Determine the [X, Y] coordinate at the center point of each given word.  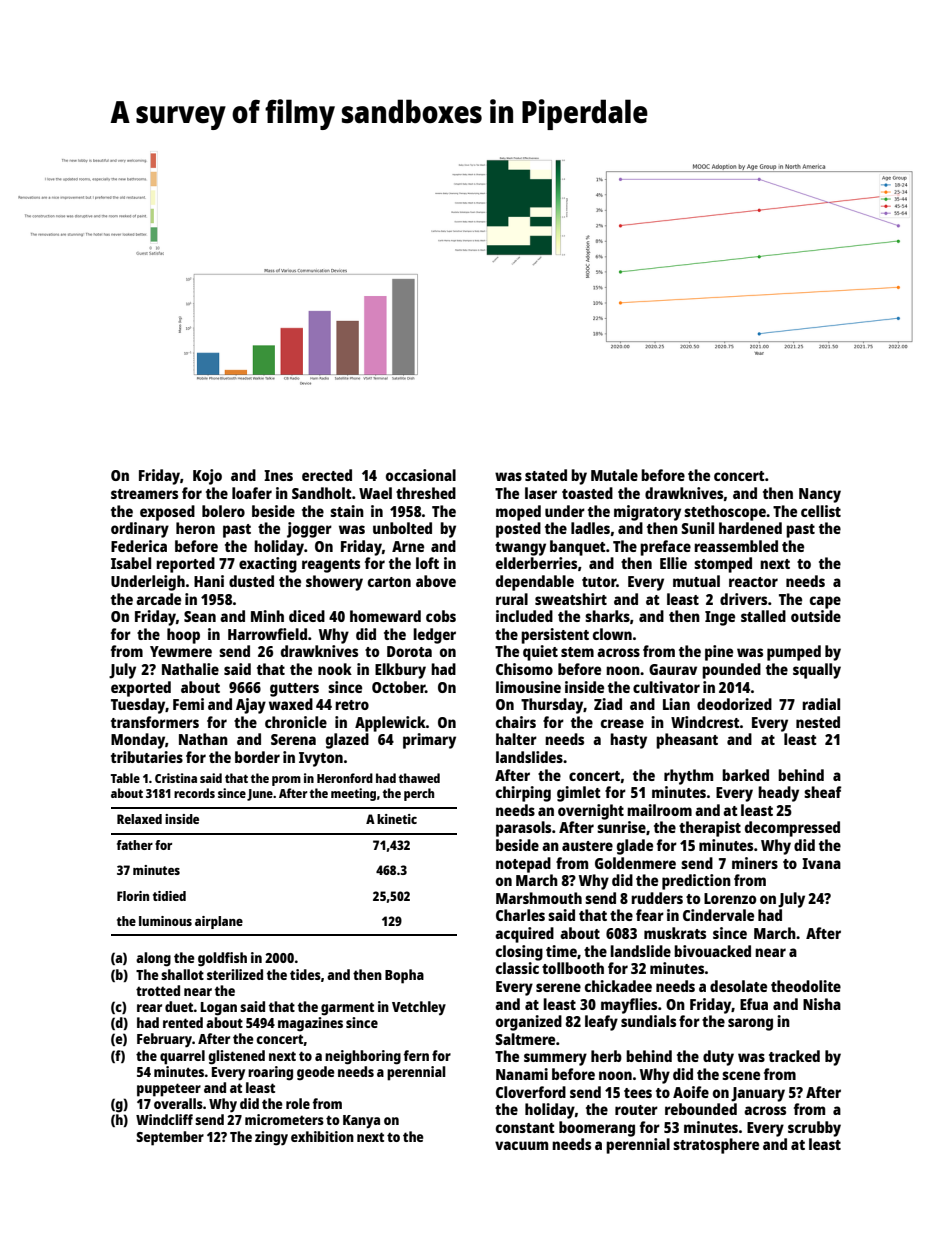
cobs [441, 616]
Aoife [691, 1092]
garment [347, 1009]
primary [429, 741]
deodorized [734, 704]
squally [817, 671]
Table [125, 778]
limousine [528, 687]
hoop [183, 636]
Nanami [522, 1074]
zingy [271, 1138]
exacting [268, 565]
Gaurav [673, 669]
